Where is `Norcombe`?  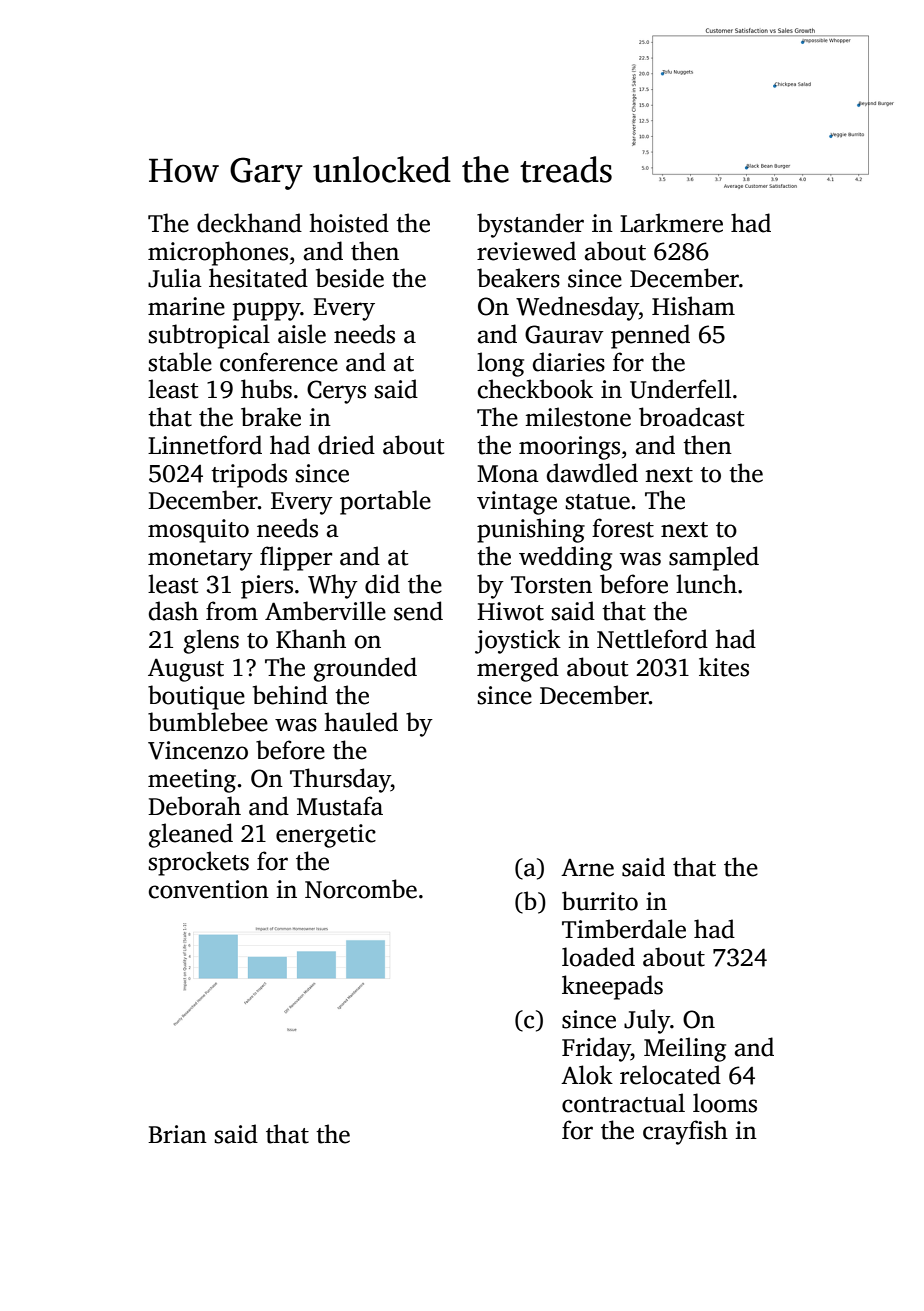
Norcombe is located at coordinates (361, 889).
